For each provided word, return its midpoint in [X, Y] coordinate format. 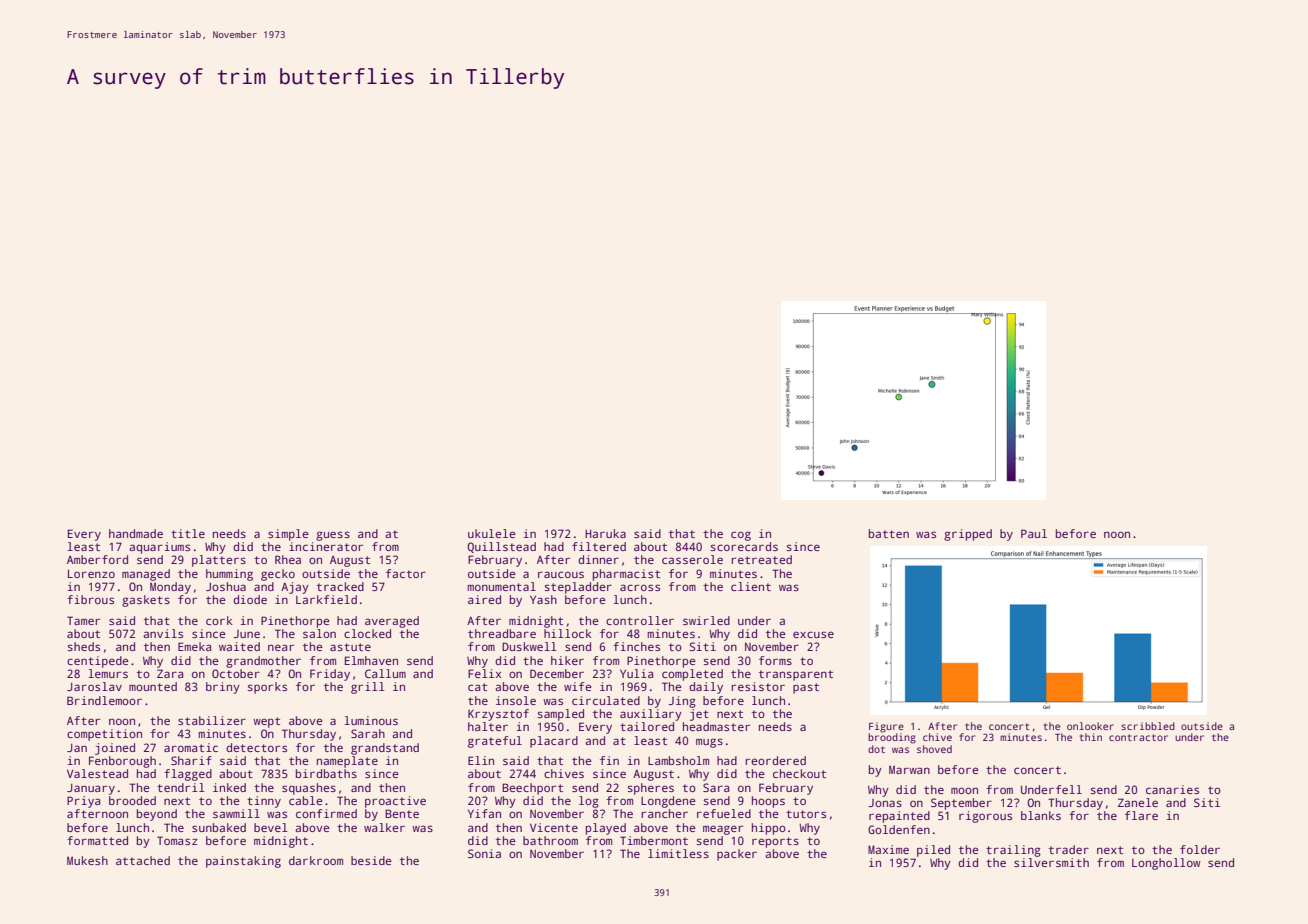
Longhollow [1166, 864]
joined [115, 749]
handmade [136, 533]
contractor [1138, 737]
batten [889, 533]
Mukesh [87, 860]
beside [371, 860]
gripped [968, 535]
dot [876, 749]
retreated [761, 559]
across [640, 587]
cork [219, 620]
